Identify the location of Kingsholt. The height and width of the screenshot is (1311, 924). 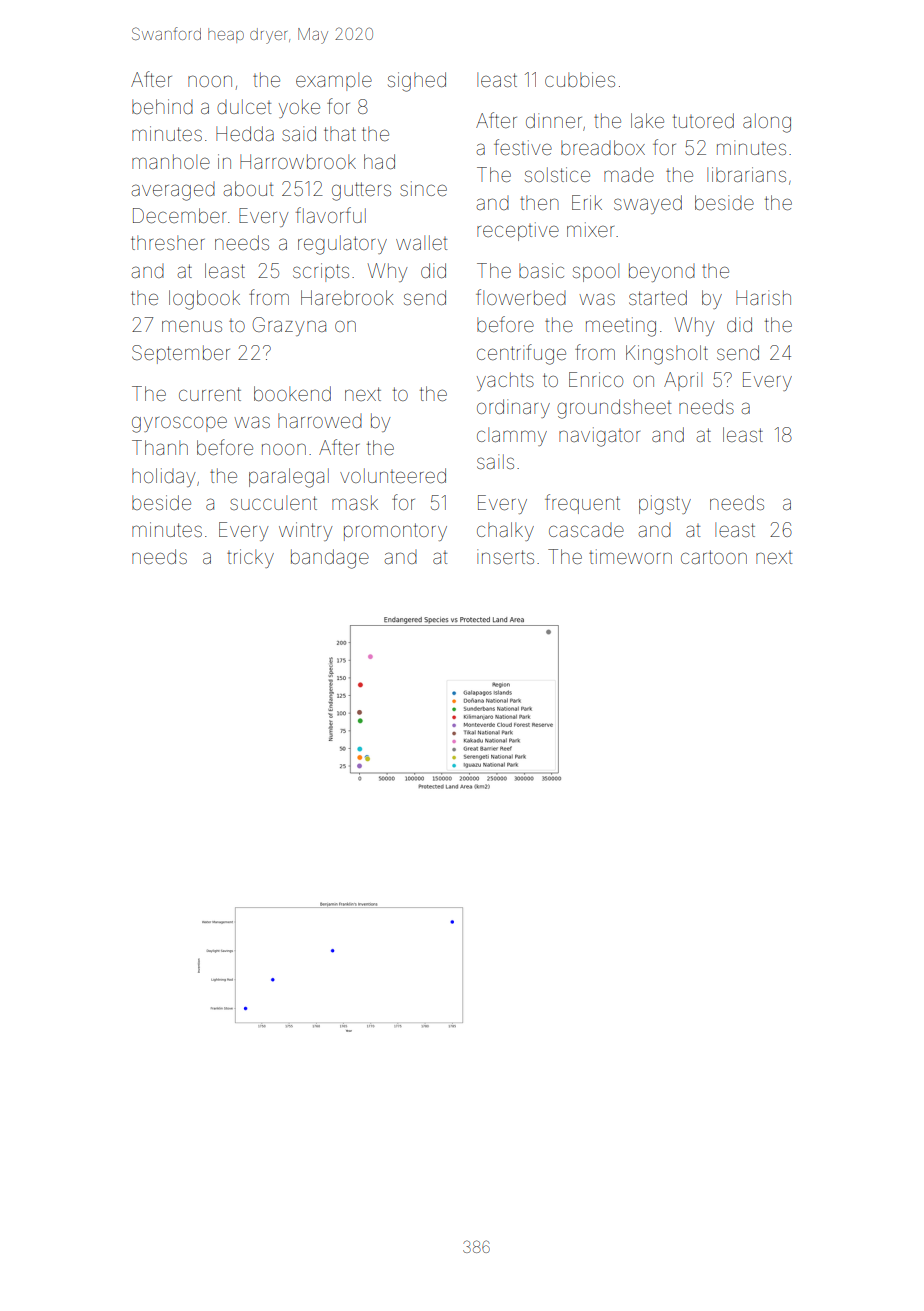
(667, 355).
